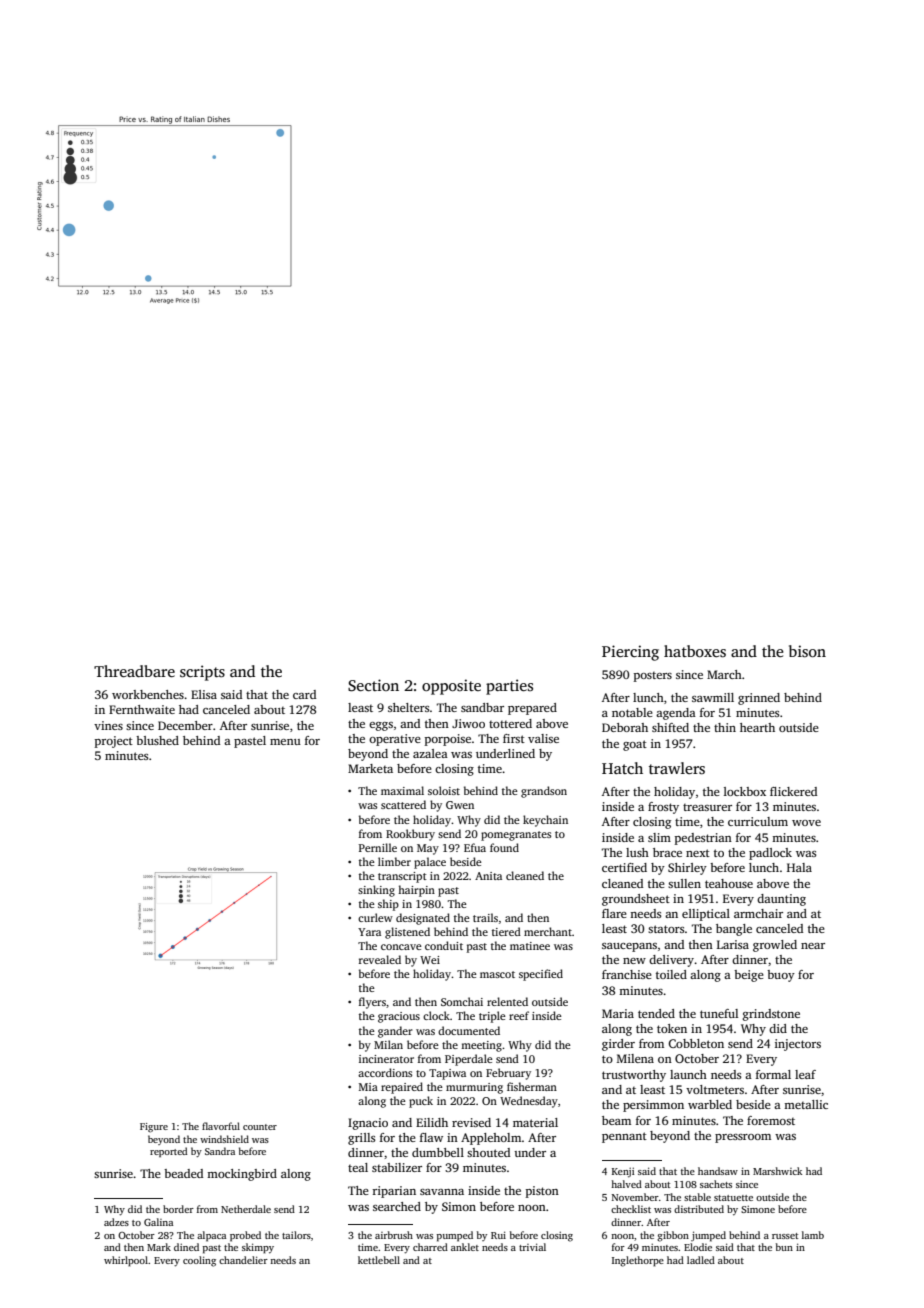 This document has width=924, height=1308. I want to click on scripts, so click(202, 673).
